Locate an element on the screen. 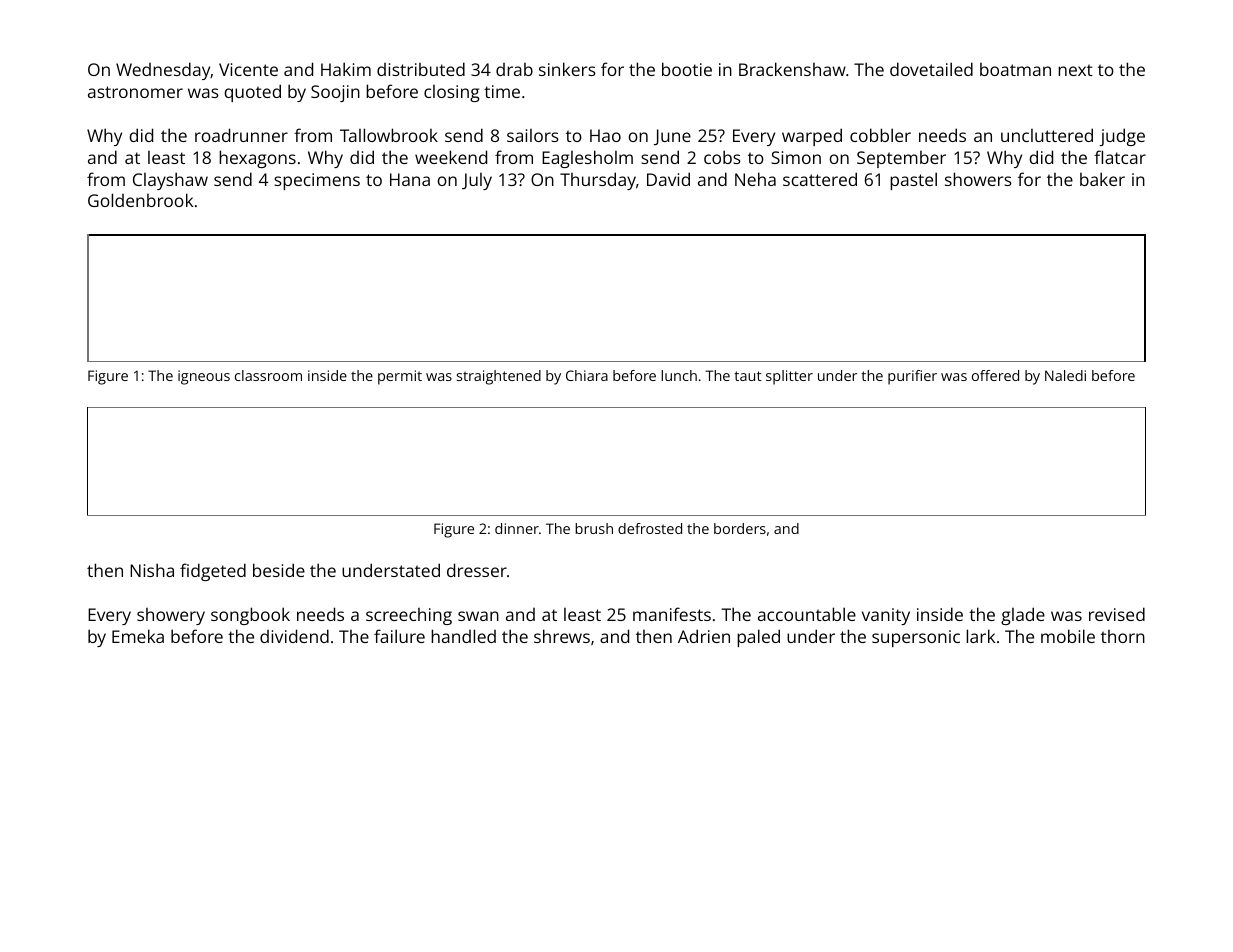 The height and width of the screenshot is (952, 1233). Chiara is located at coordinates (587, 375).
